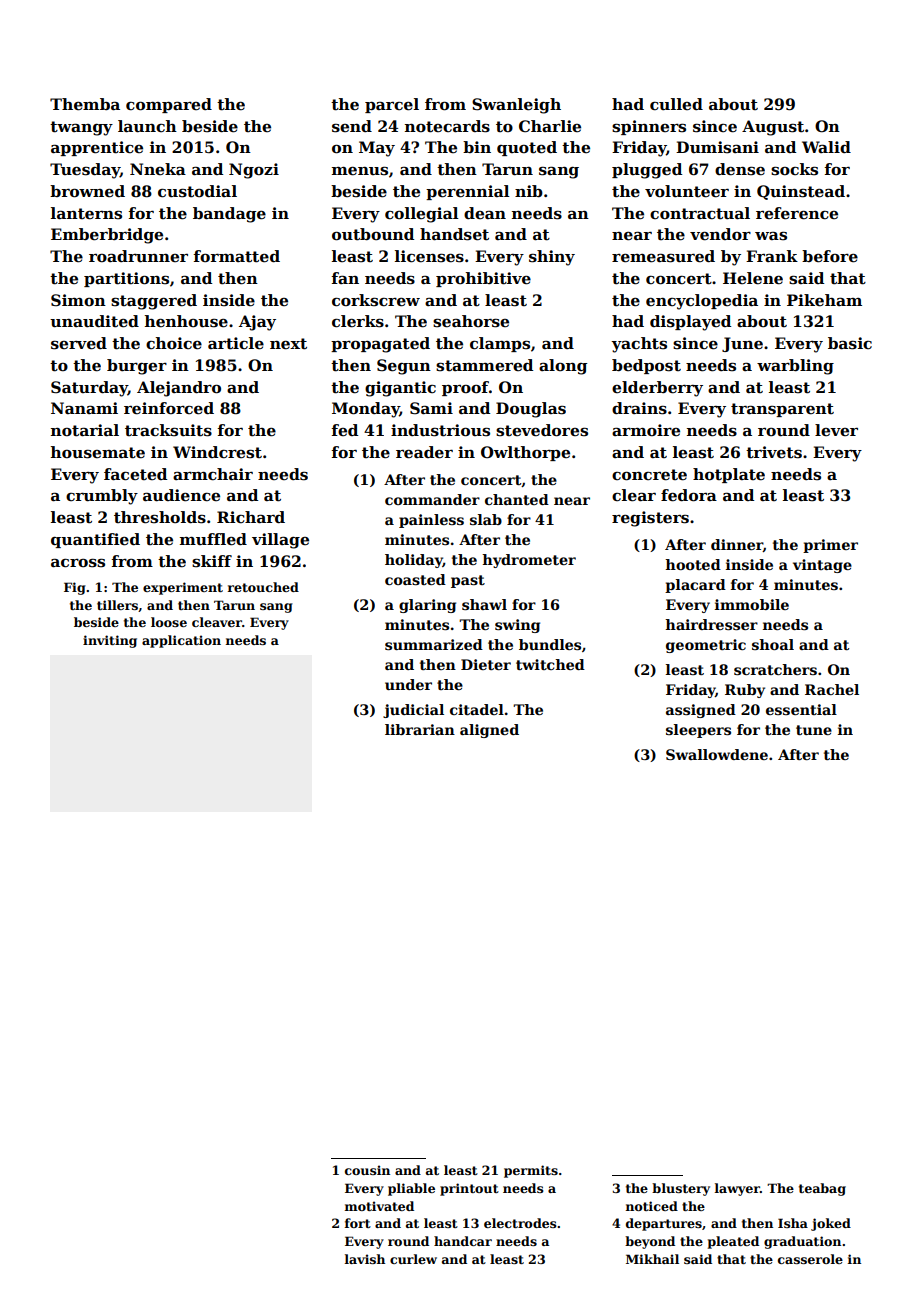 Image resolution: width=924 pixels, height=1308 pixels. What do you see at coordinates (693, 564) in the image?
I see `hooted` at bounding box center [693, 564].
